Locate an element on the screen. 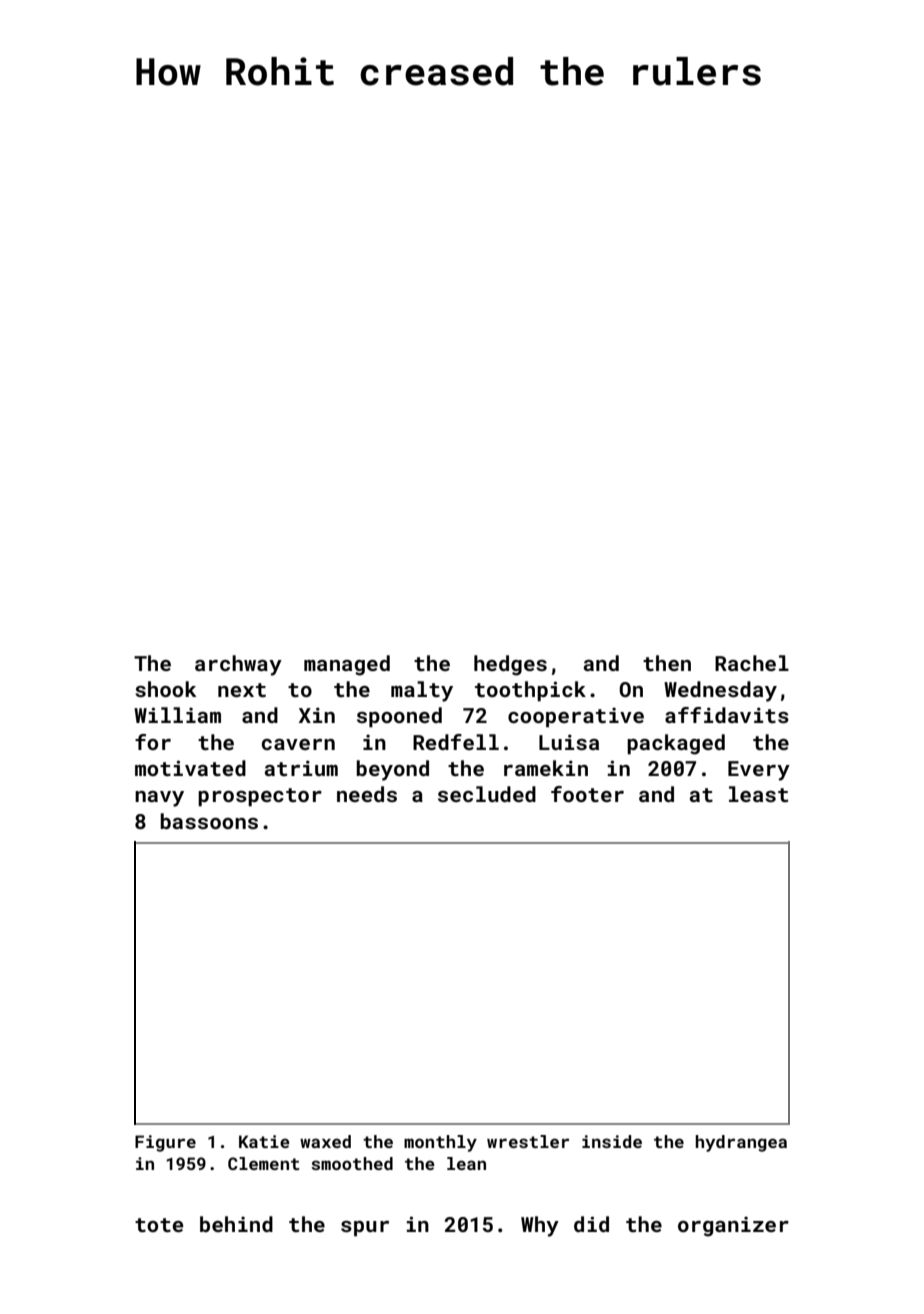  inside is located at coordinates (612, 1141).
